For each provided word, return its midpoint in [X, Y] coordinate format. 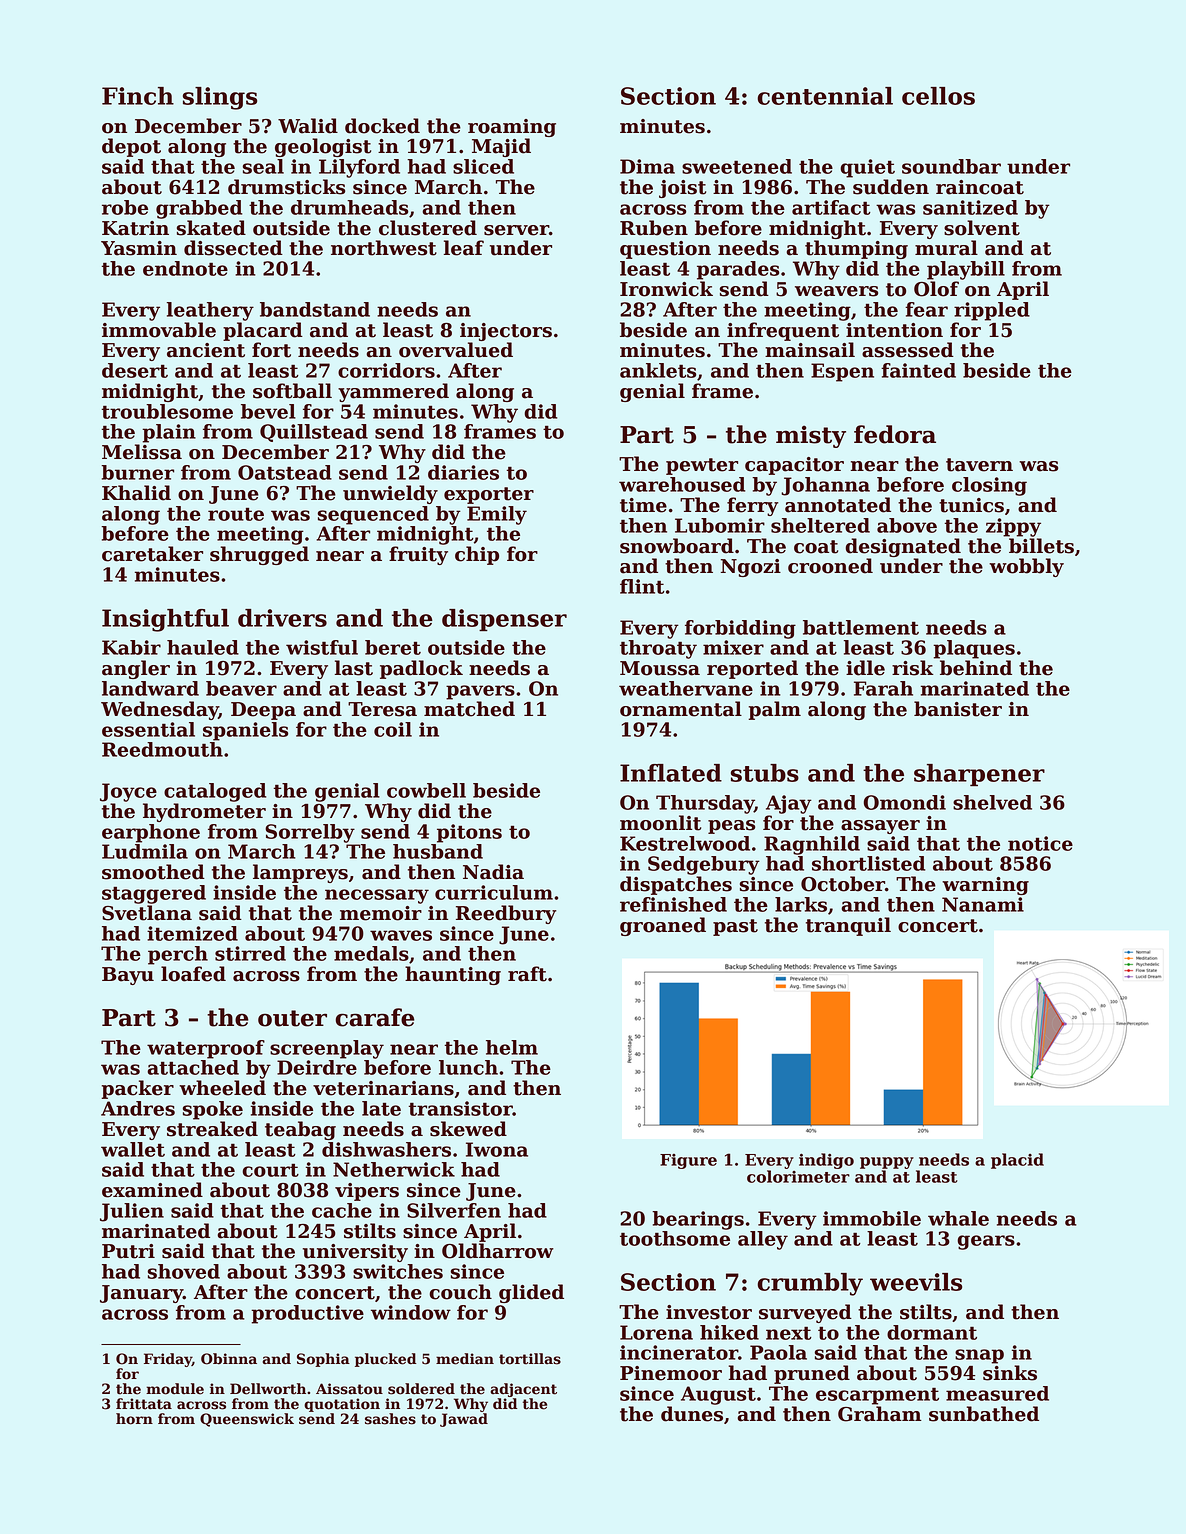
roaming [512, 128]
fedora [895, 434]
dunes [692, 1414]
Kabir [131, 647]
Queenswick [247, 1420]
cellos [938, 96]
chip [477, 555]
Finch [138, 96]
